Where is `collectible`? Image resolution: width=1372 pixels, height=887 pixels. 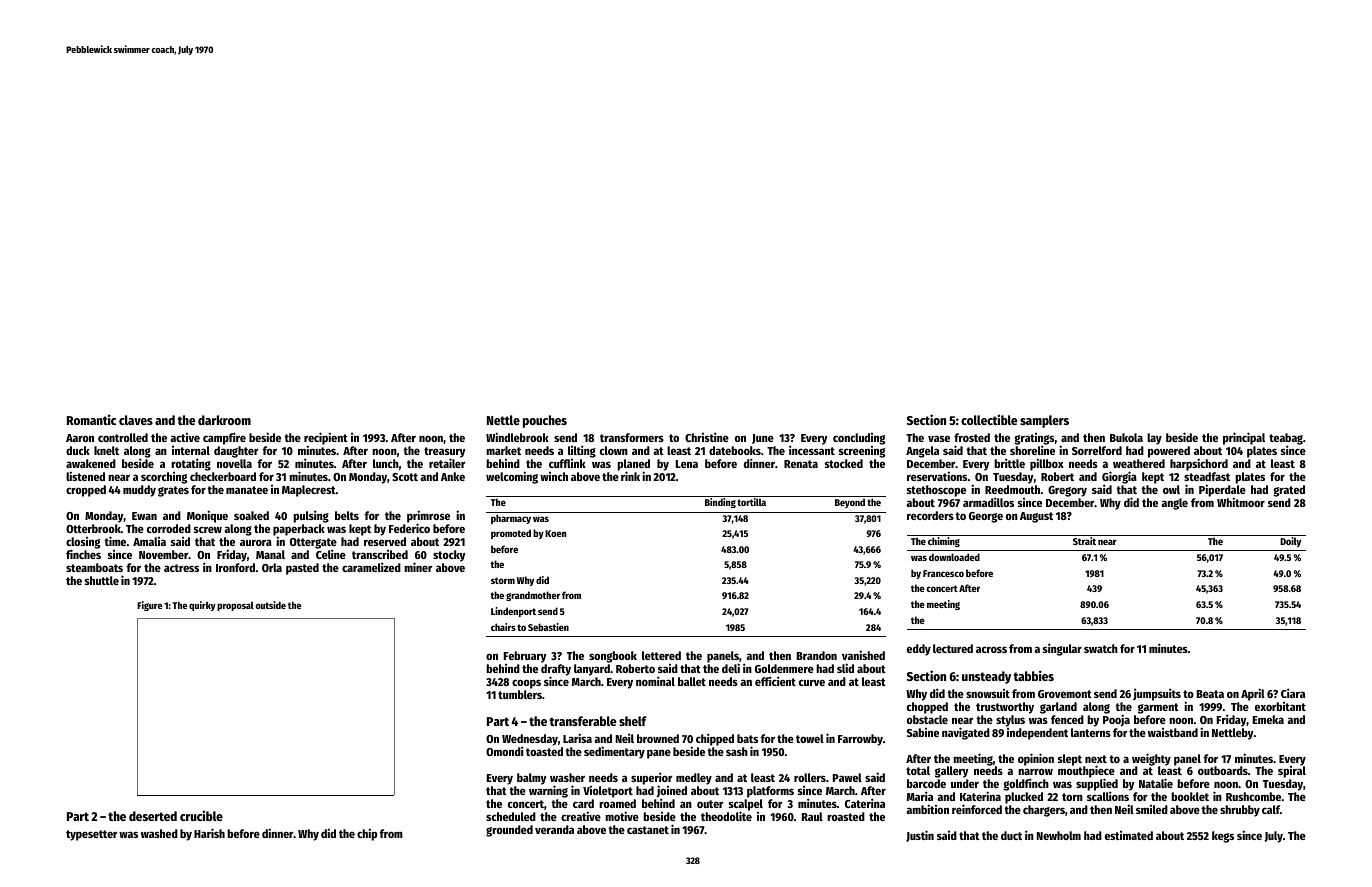
collectible is located at coordinates (989, 419).
